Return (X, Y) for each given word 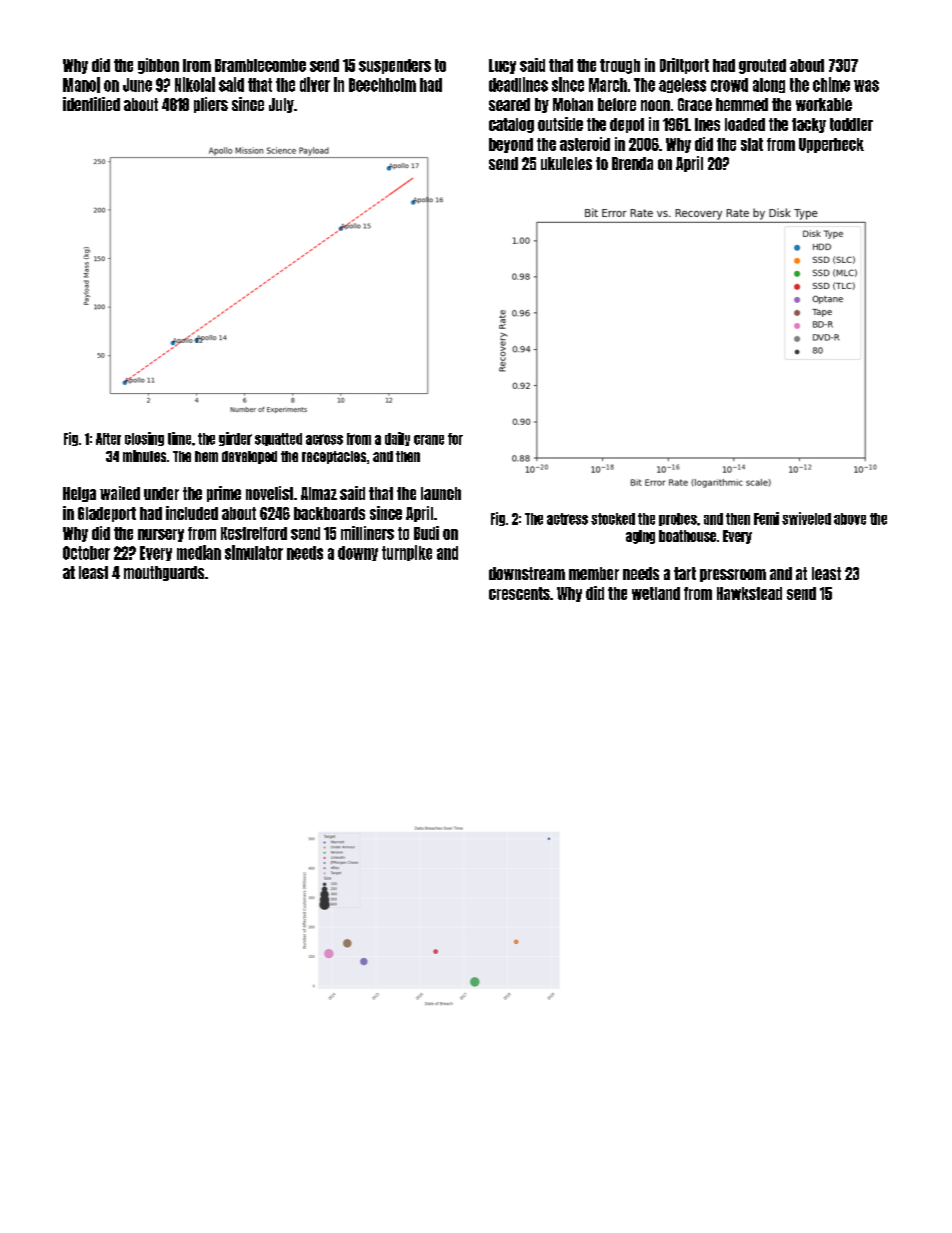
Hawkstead (749, 593)
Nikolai (195, 84)
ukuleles (566, 163)
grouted (762, 66)
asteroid (585, 144)
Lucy (502, 66)
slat (752, 144)
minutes (144, 456)
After (108, 439)
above (850, 519)
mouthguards (164, 573)
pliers (211, 105)
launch (441, 493)
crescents (519, 593)
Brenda (632, 163)
